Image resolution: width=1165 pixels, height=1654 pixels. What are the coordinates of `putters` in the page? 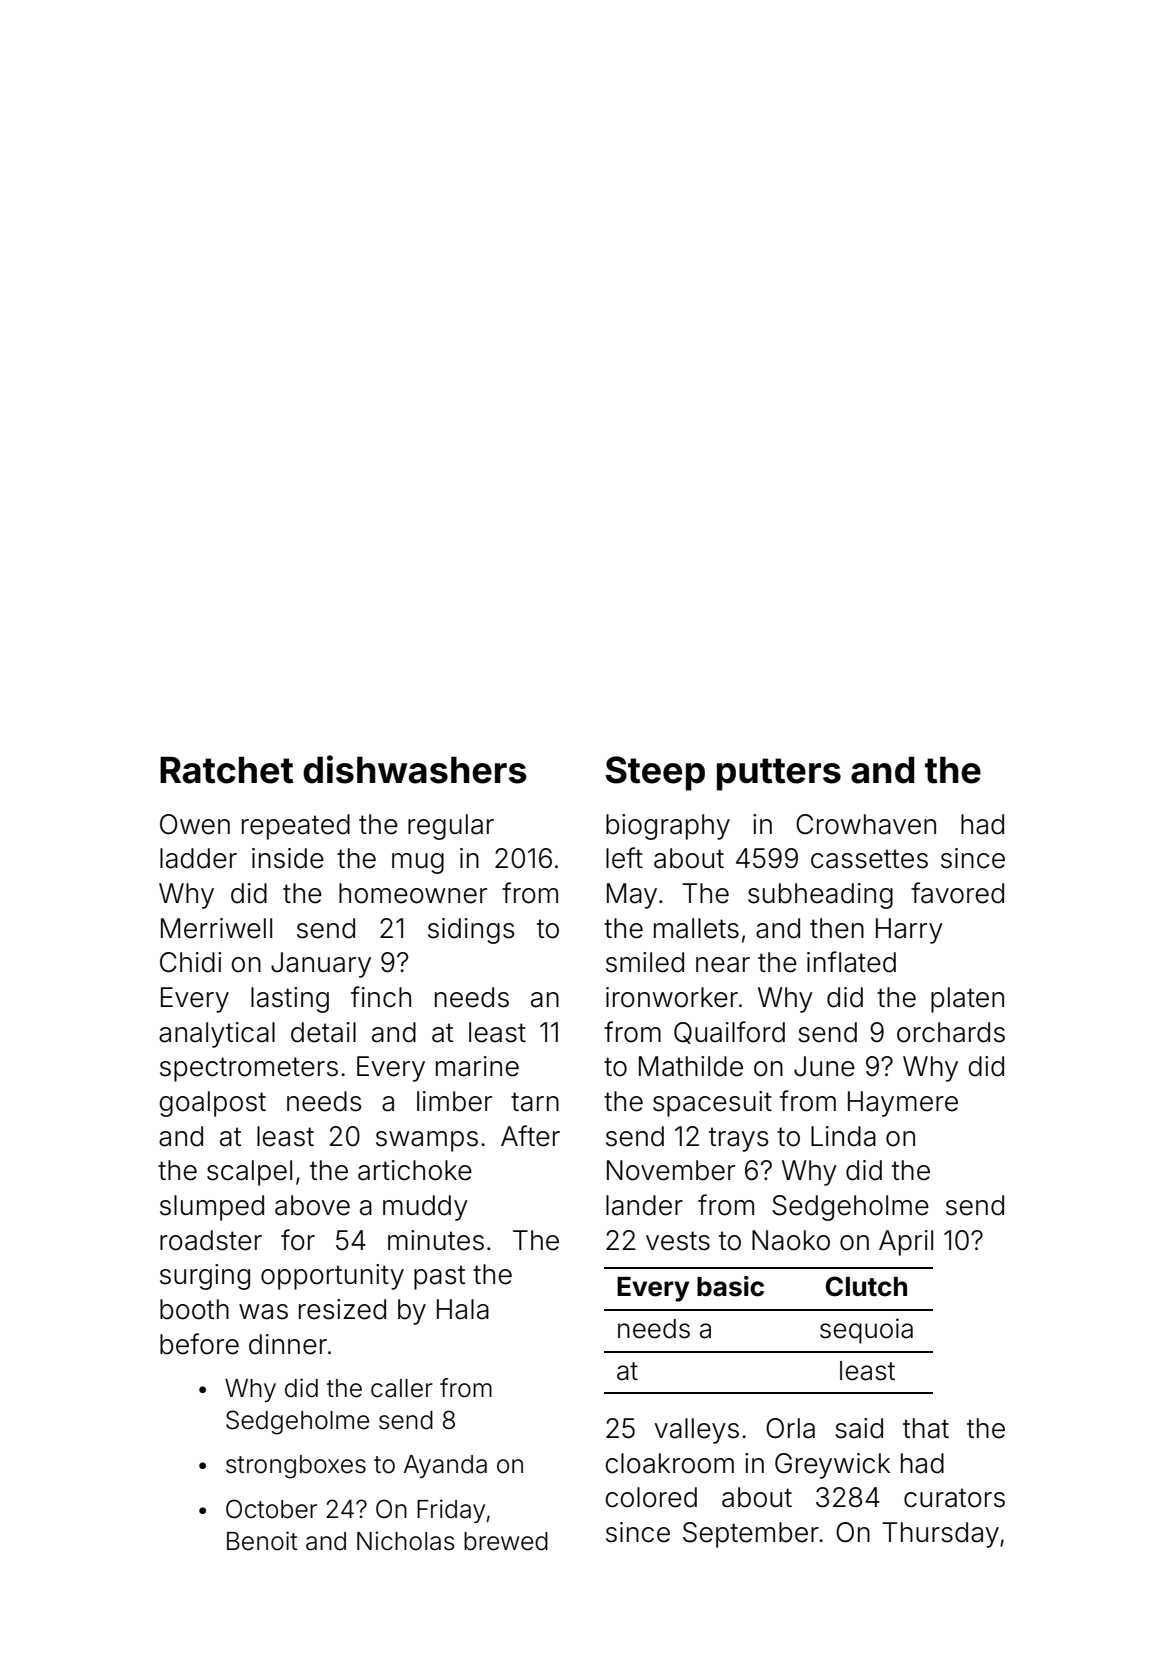 It's located at (779, 774).
